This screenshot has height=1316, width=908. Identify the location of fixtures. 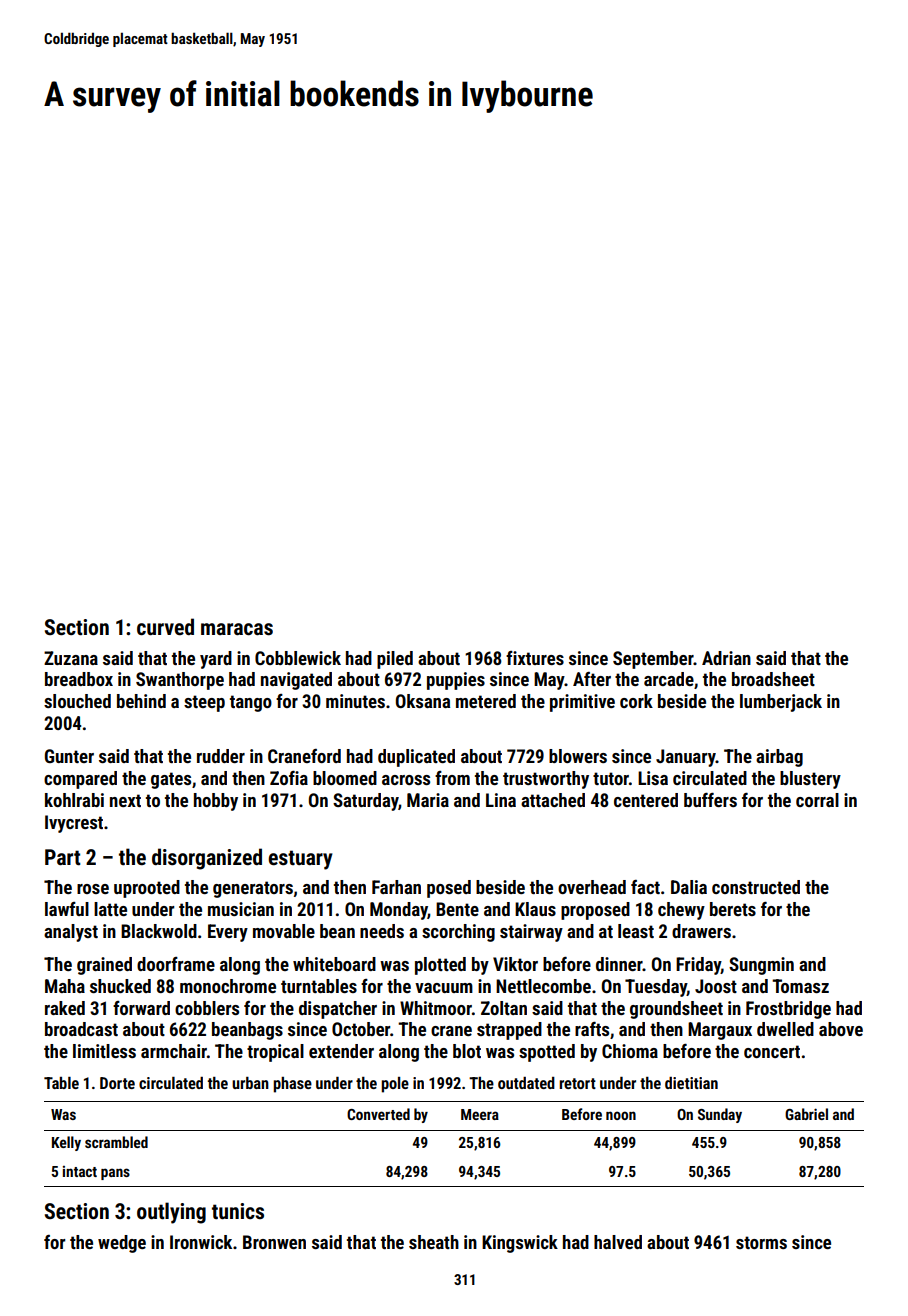
(535, 658).
